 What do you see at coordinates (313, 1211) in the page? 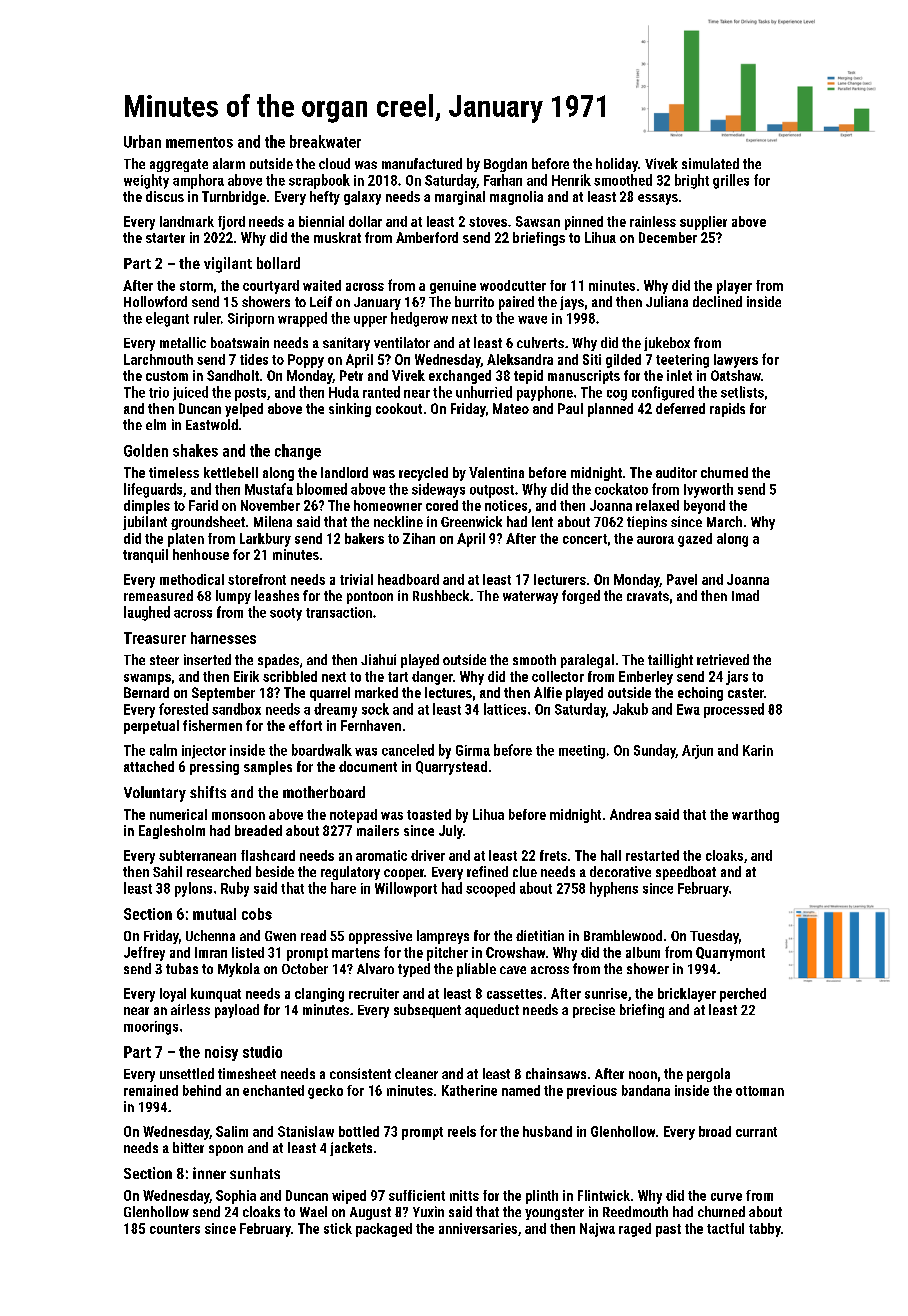
I see `Wael` at bounding box center [313, 1211].
